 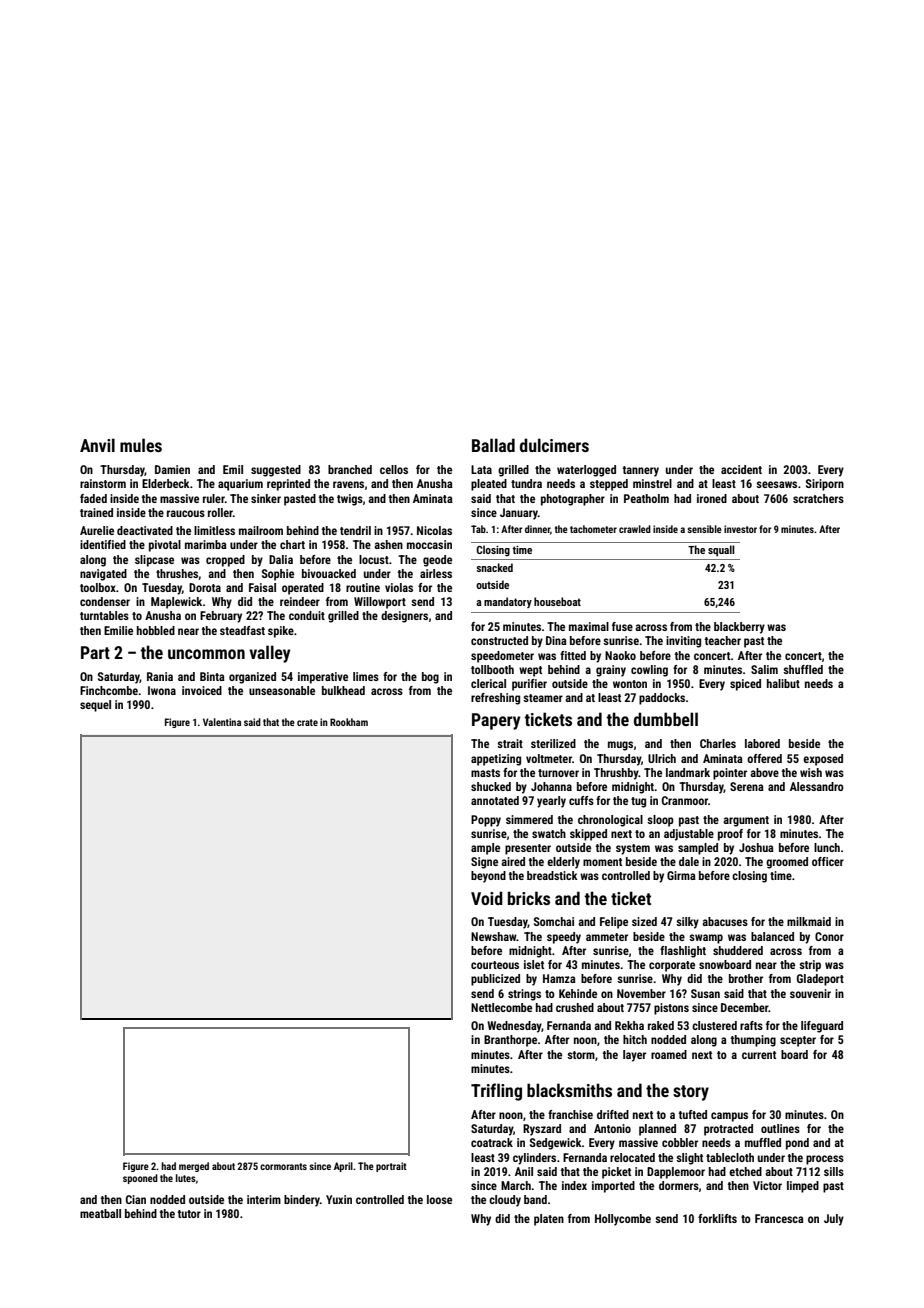 I want to click on tannery, so click(x=641, y=471).
